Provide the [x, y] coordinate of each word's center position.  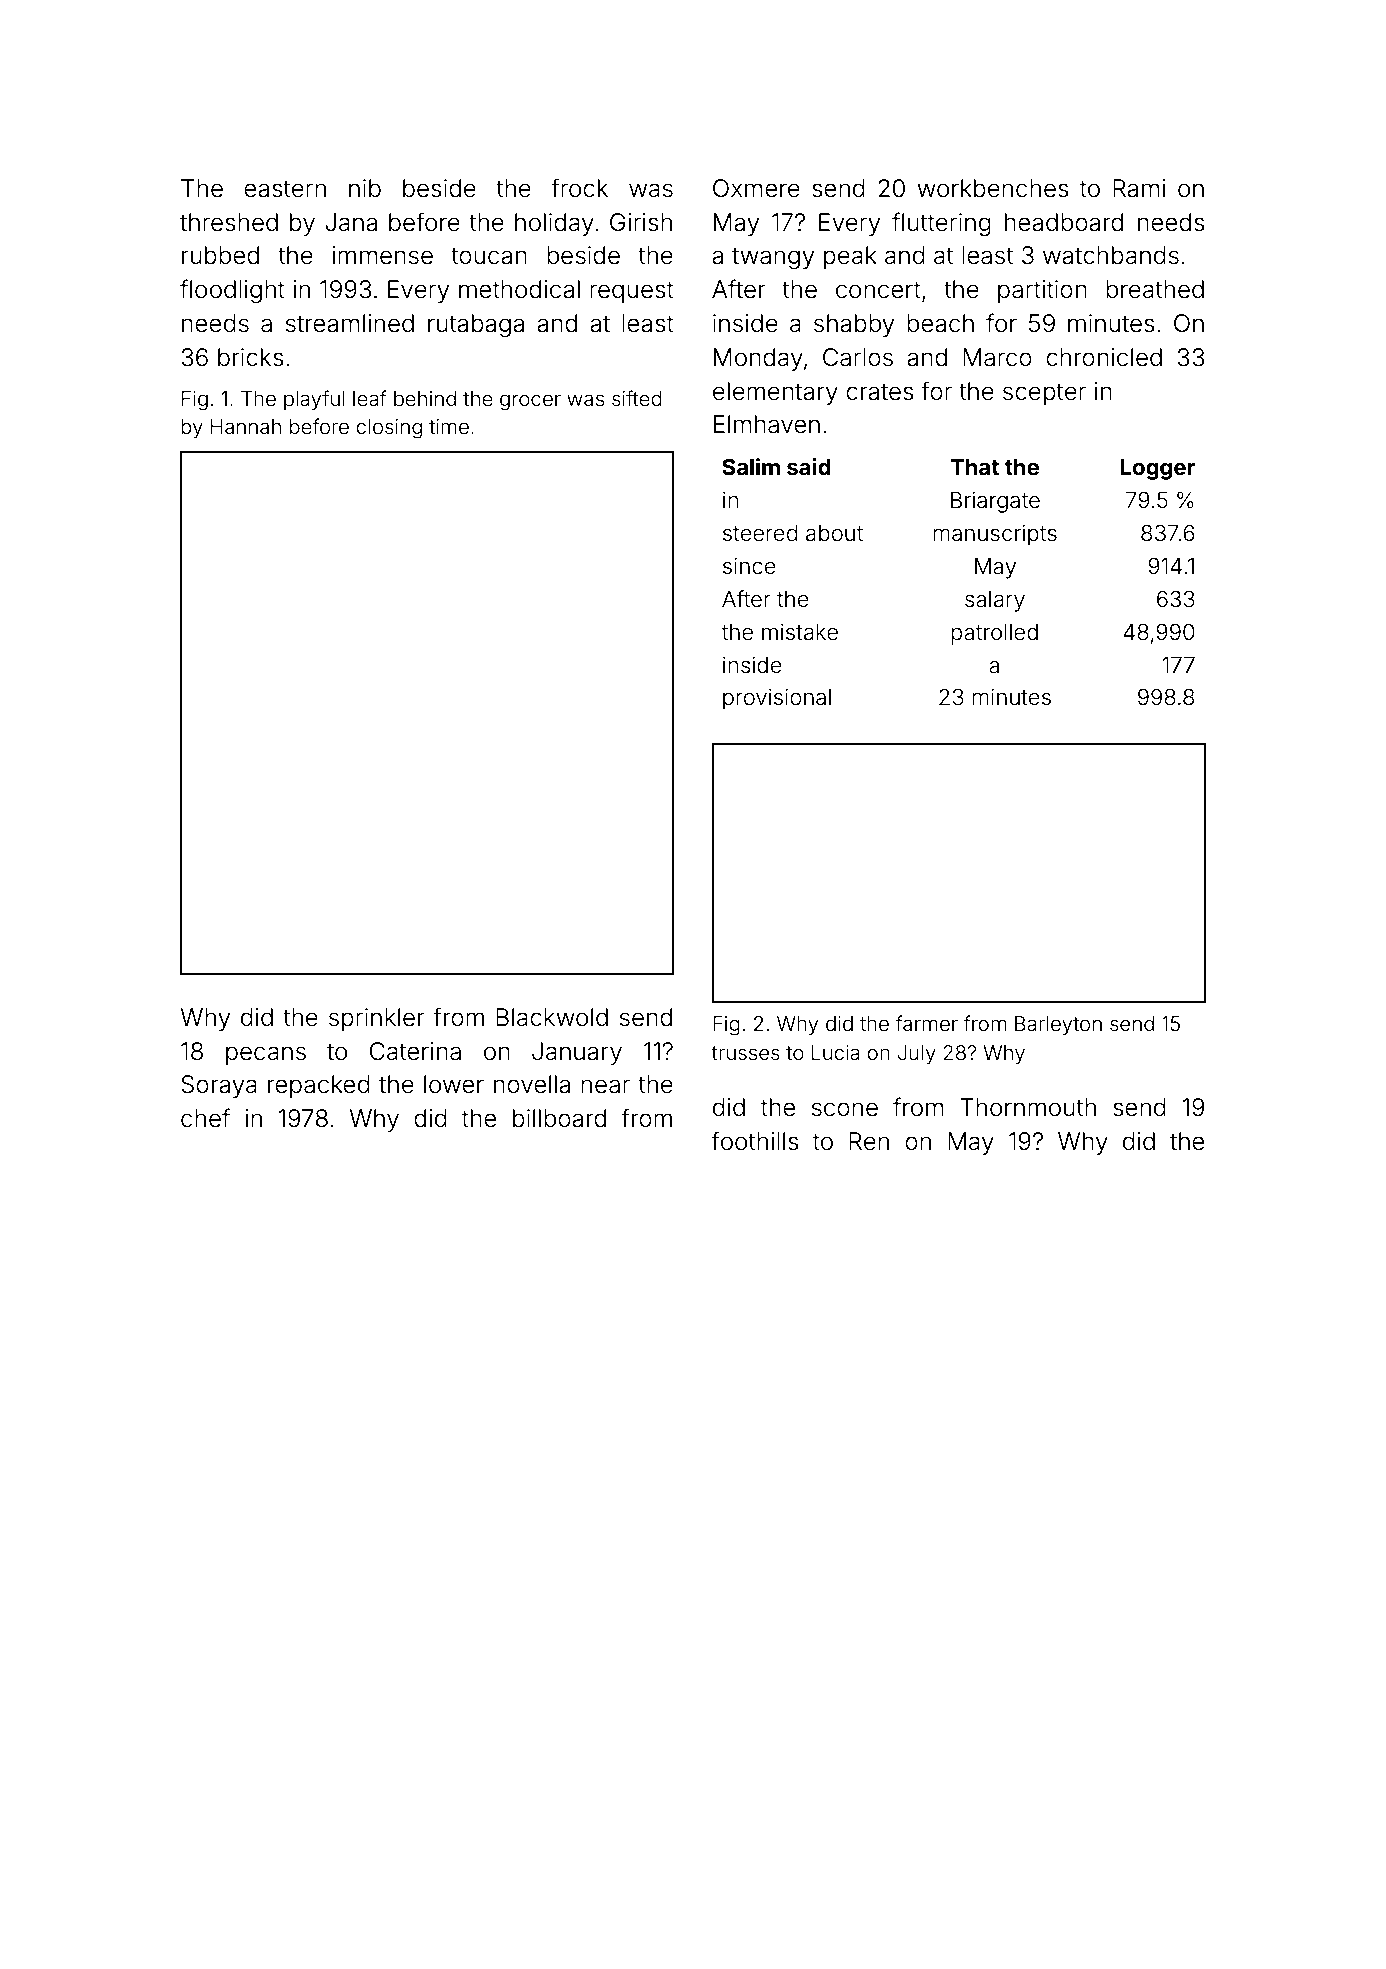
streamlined [350, 323]
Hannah [246, 426]
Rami [1139, 188]
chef [205, 1118]
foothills [755, 1141]
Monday [758, 359]
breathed [1155, 289]
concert [878, 290]
